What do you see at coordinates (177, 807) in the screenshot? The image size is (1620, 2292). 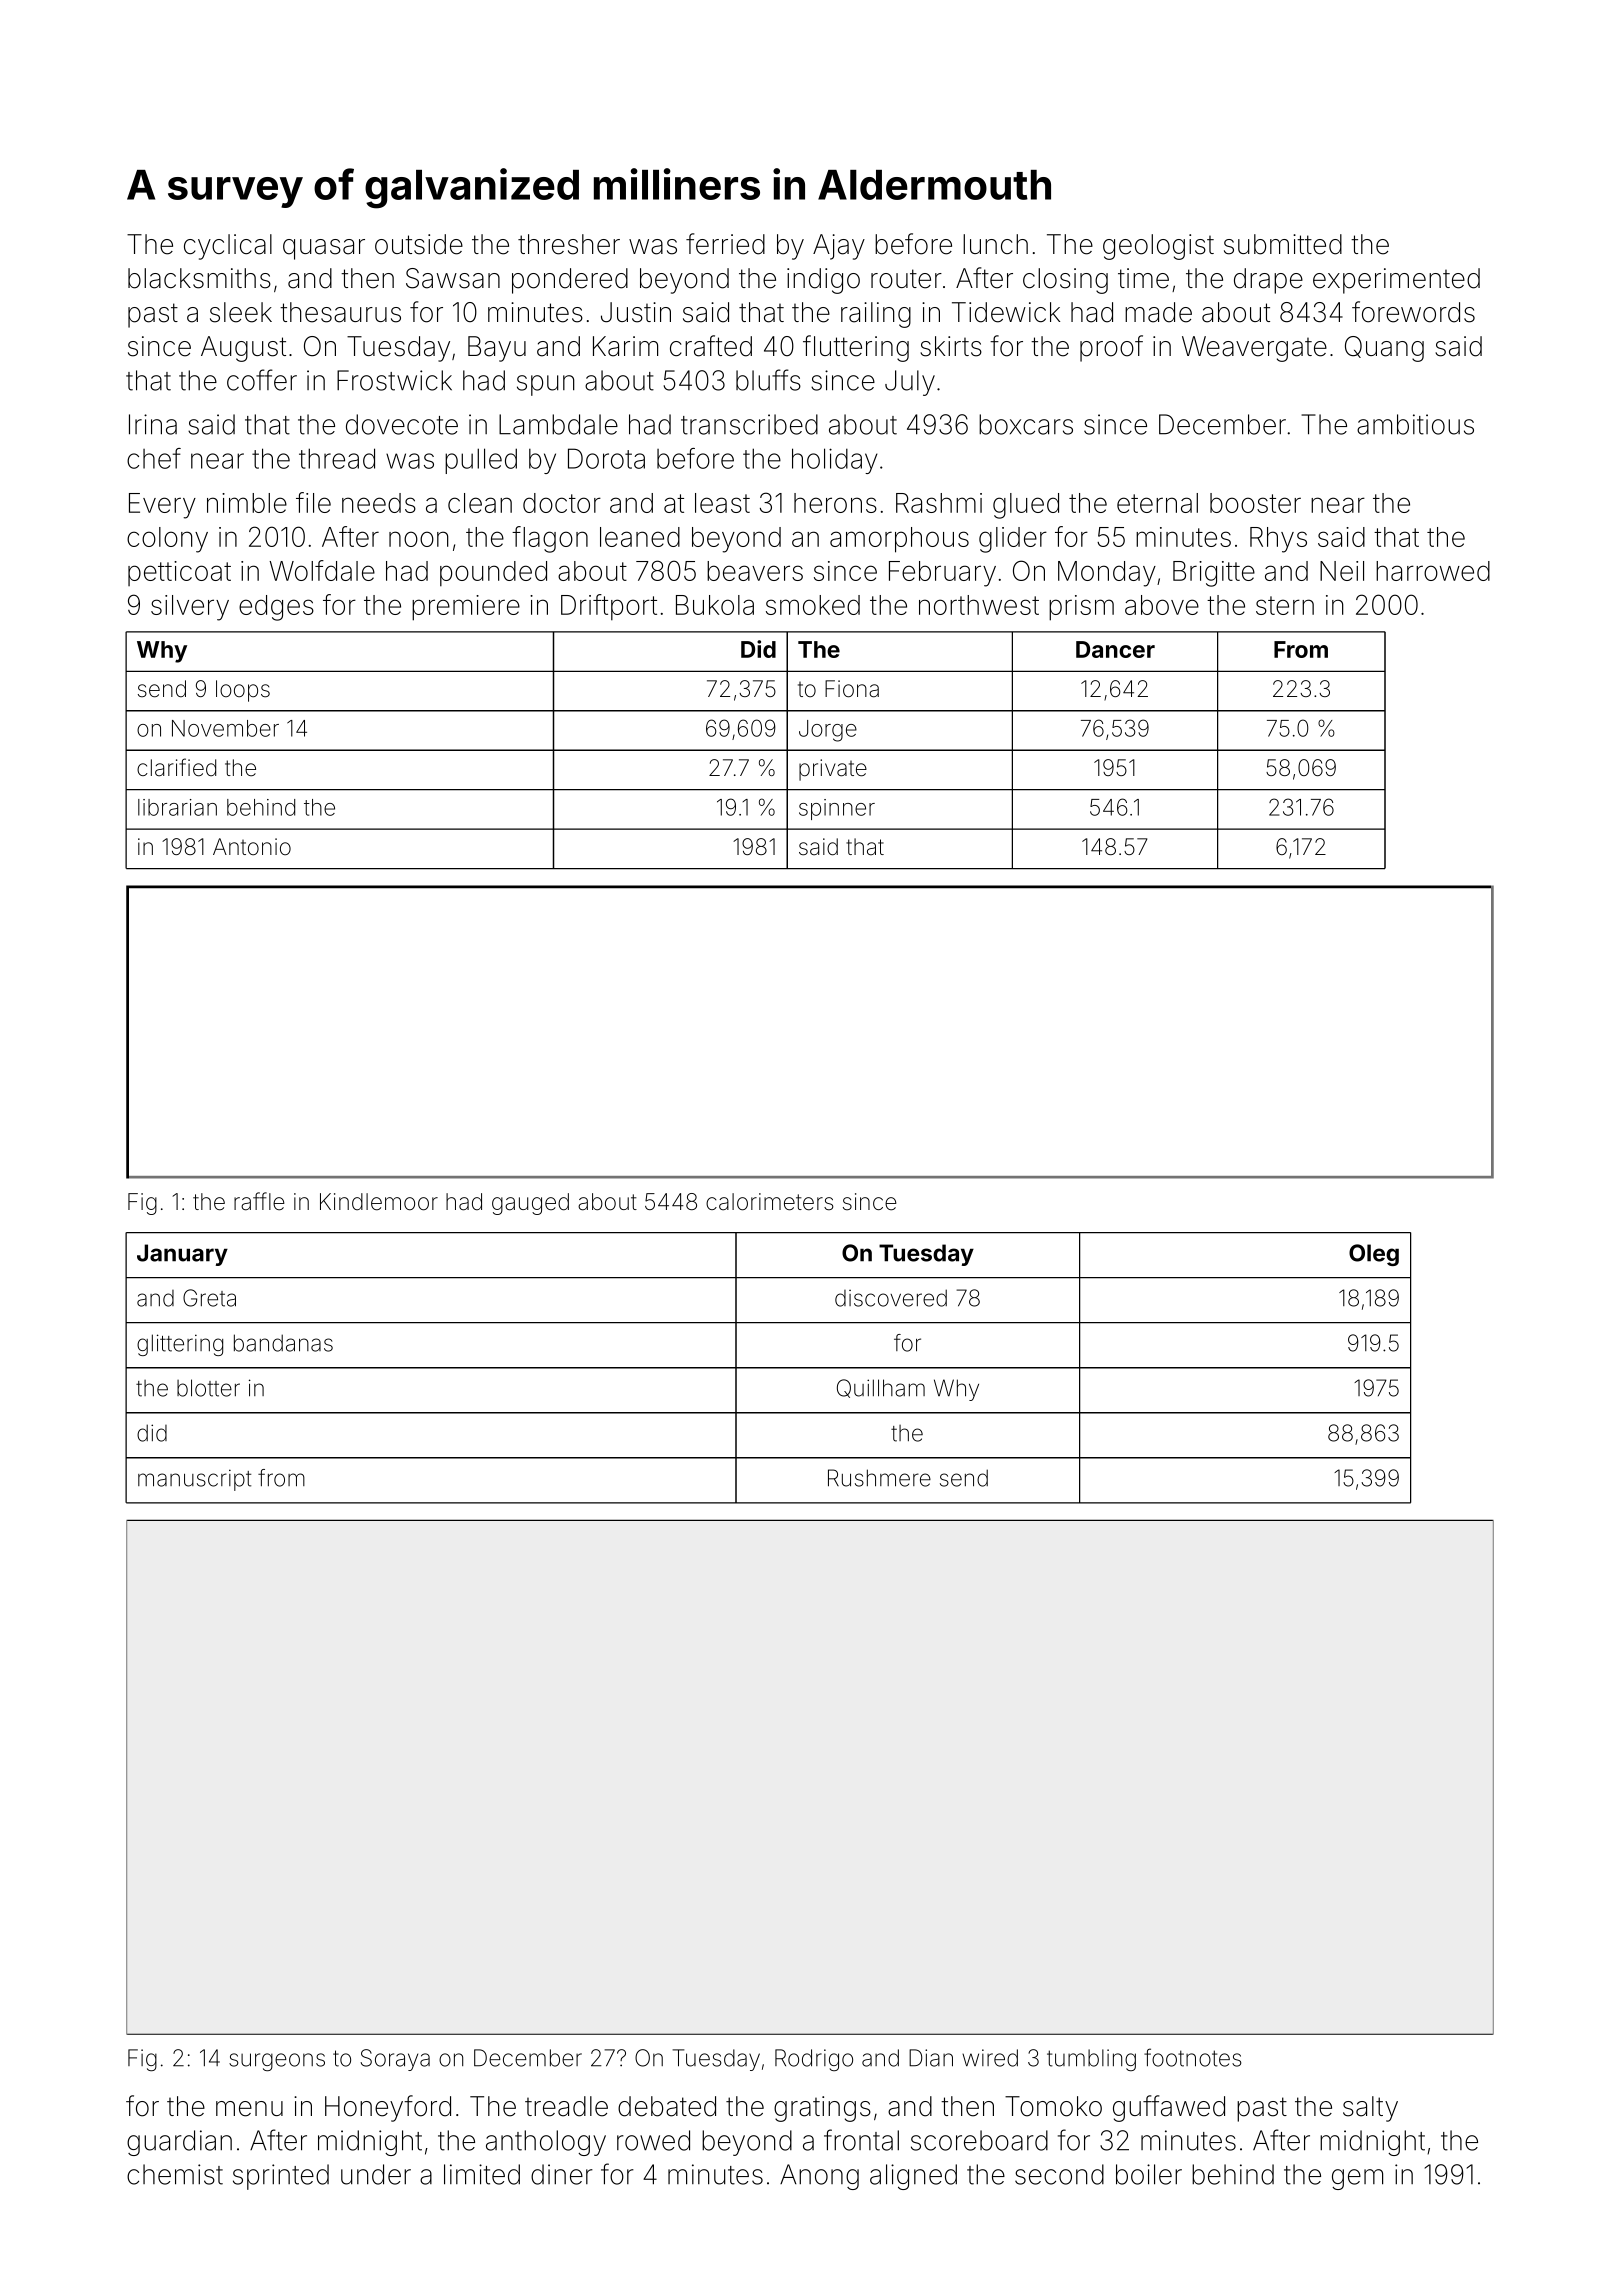 I see `librarian` at bounding box center [177, 807].
